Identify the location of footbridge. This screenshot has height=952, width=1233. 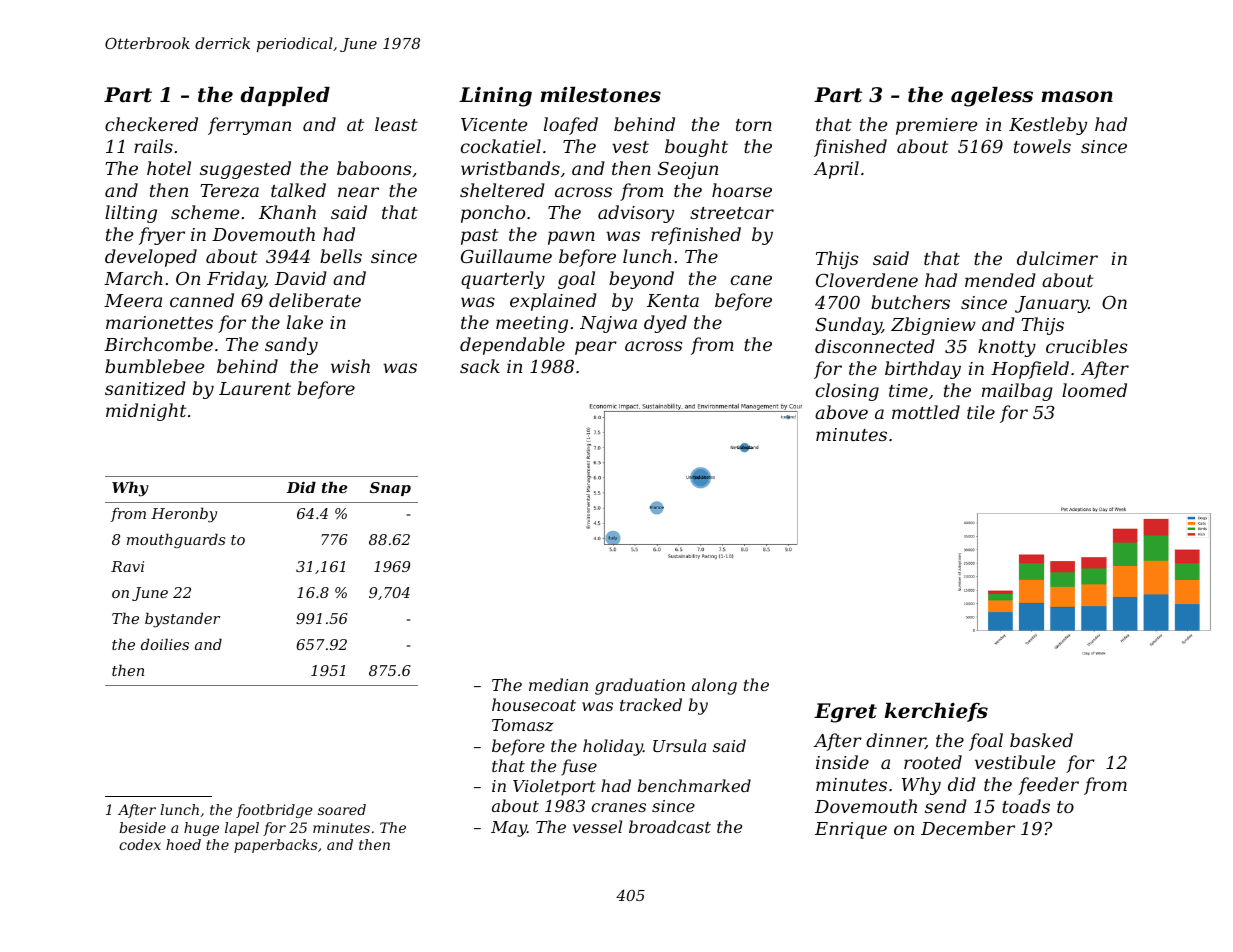
(274, 811).
